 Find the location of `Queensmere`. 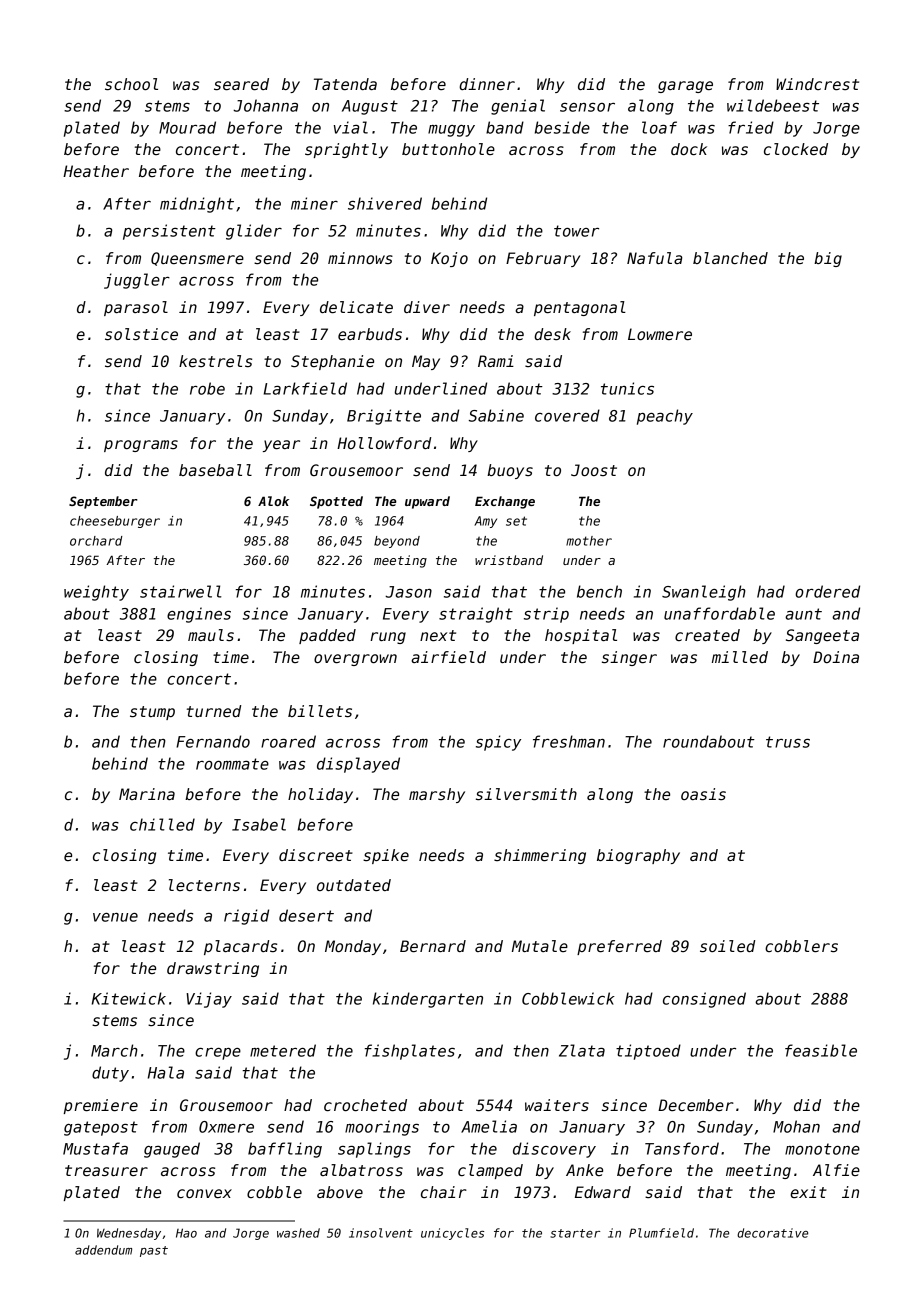

Queensmere is located at coordinates (197, 259).
